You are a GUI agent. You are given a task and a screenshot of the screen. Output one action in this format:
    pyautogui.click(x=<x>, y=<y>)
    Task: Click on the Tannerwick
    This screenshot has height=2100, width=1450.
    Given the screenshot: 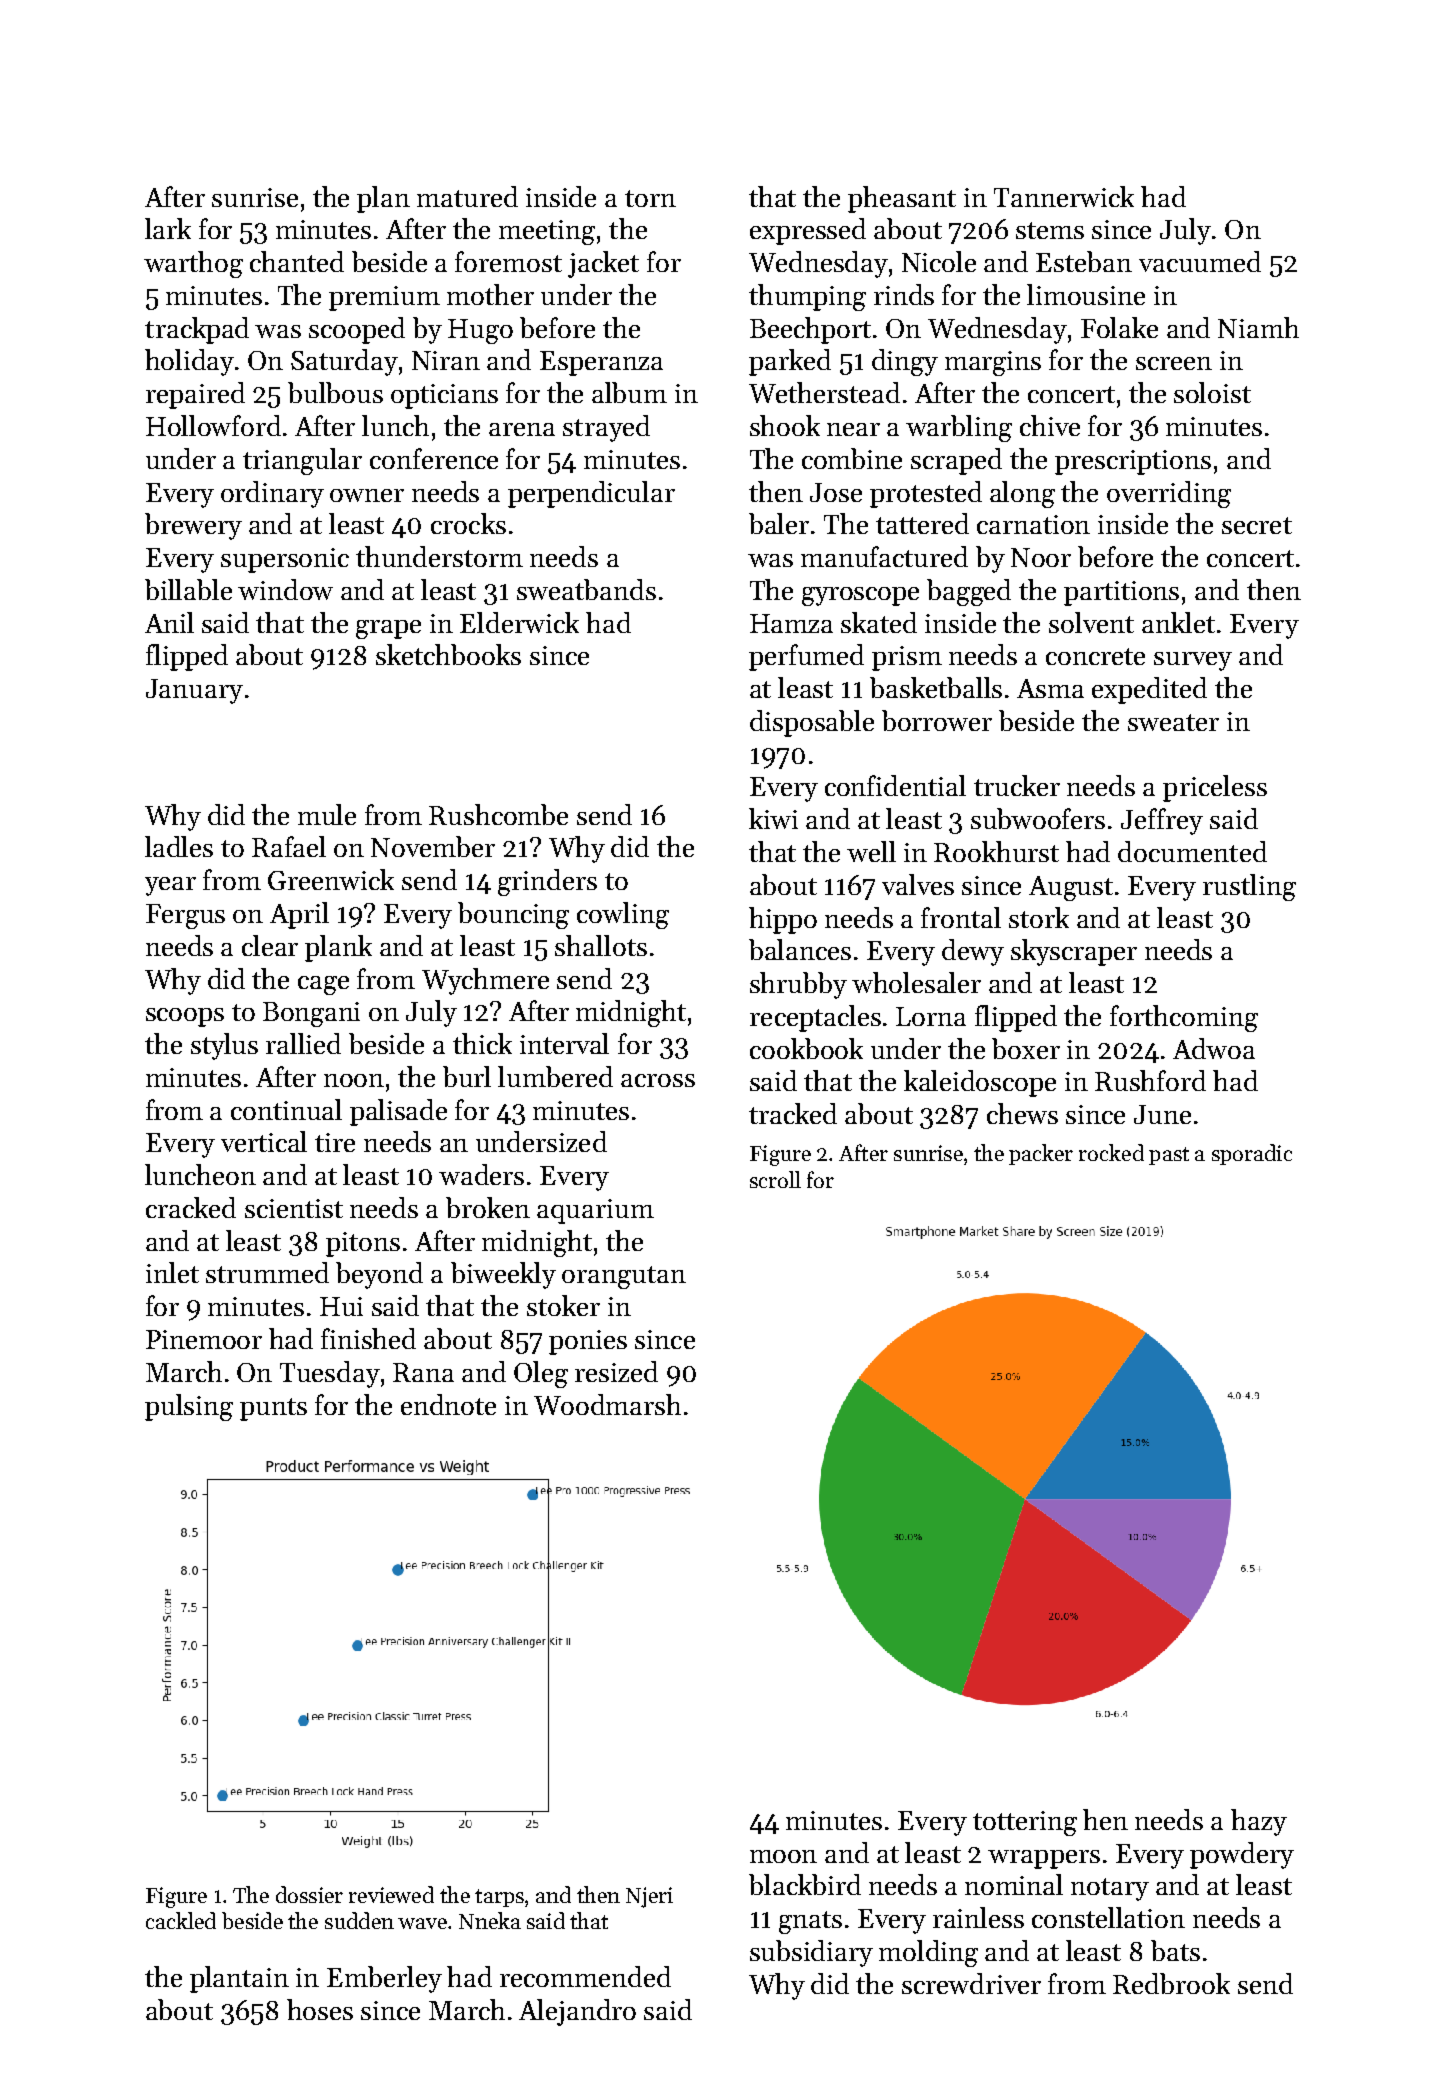 What is the action you would take?
    pyautogui.click(x=1064, y=196)
